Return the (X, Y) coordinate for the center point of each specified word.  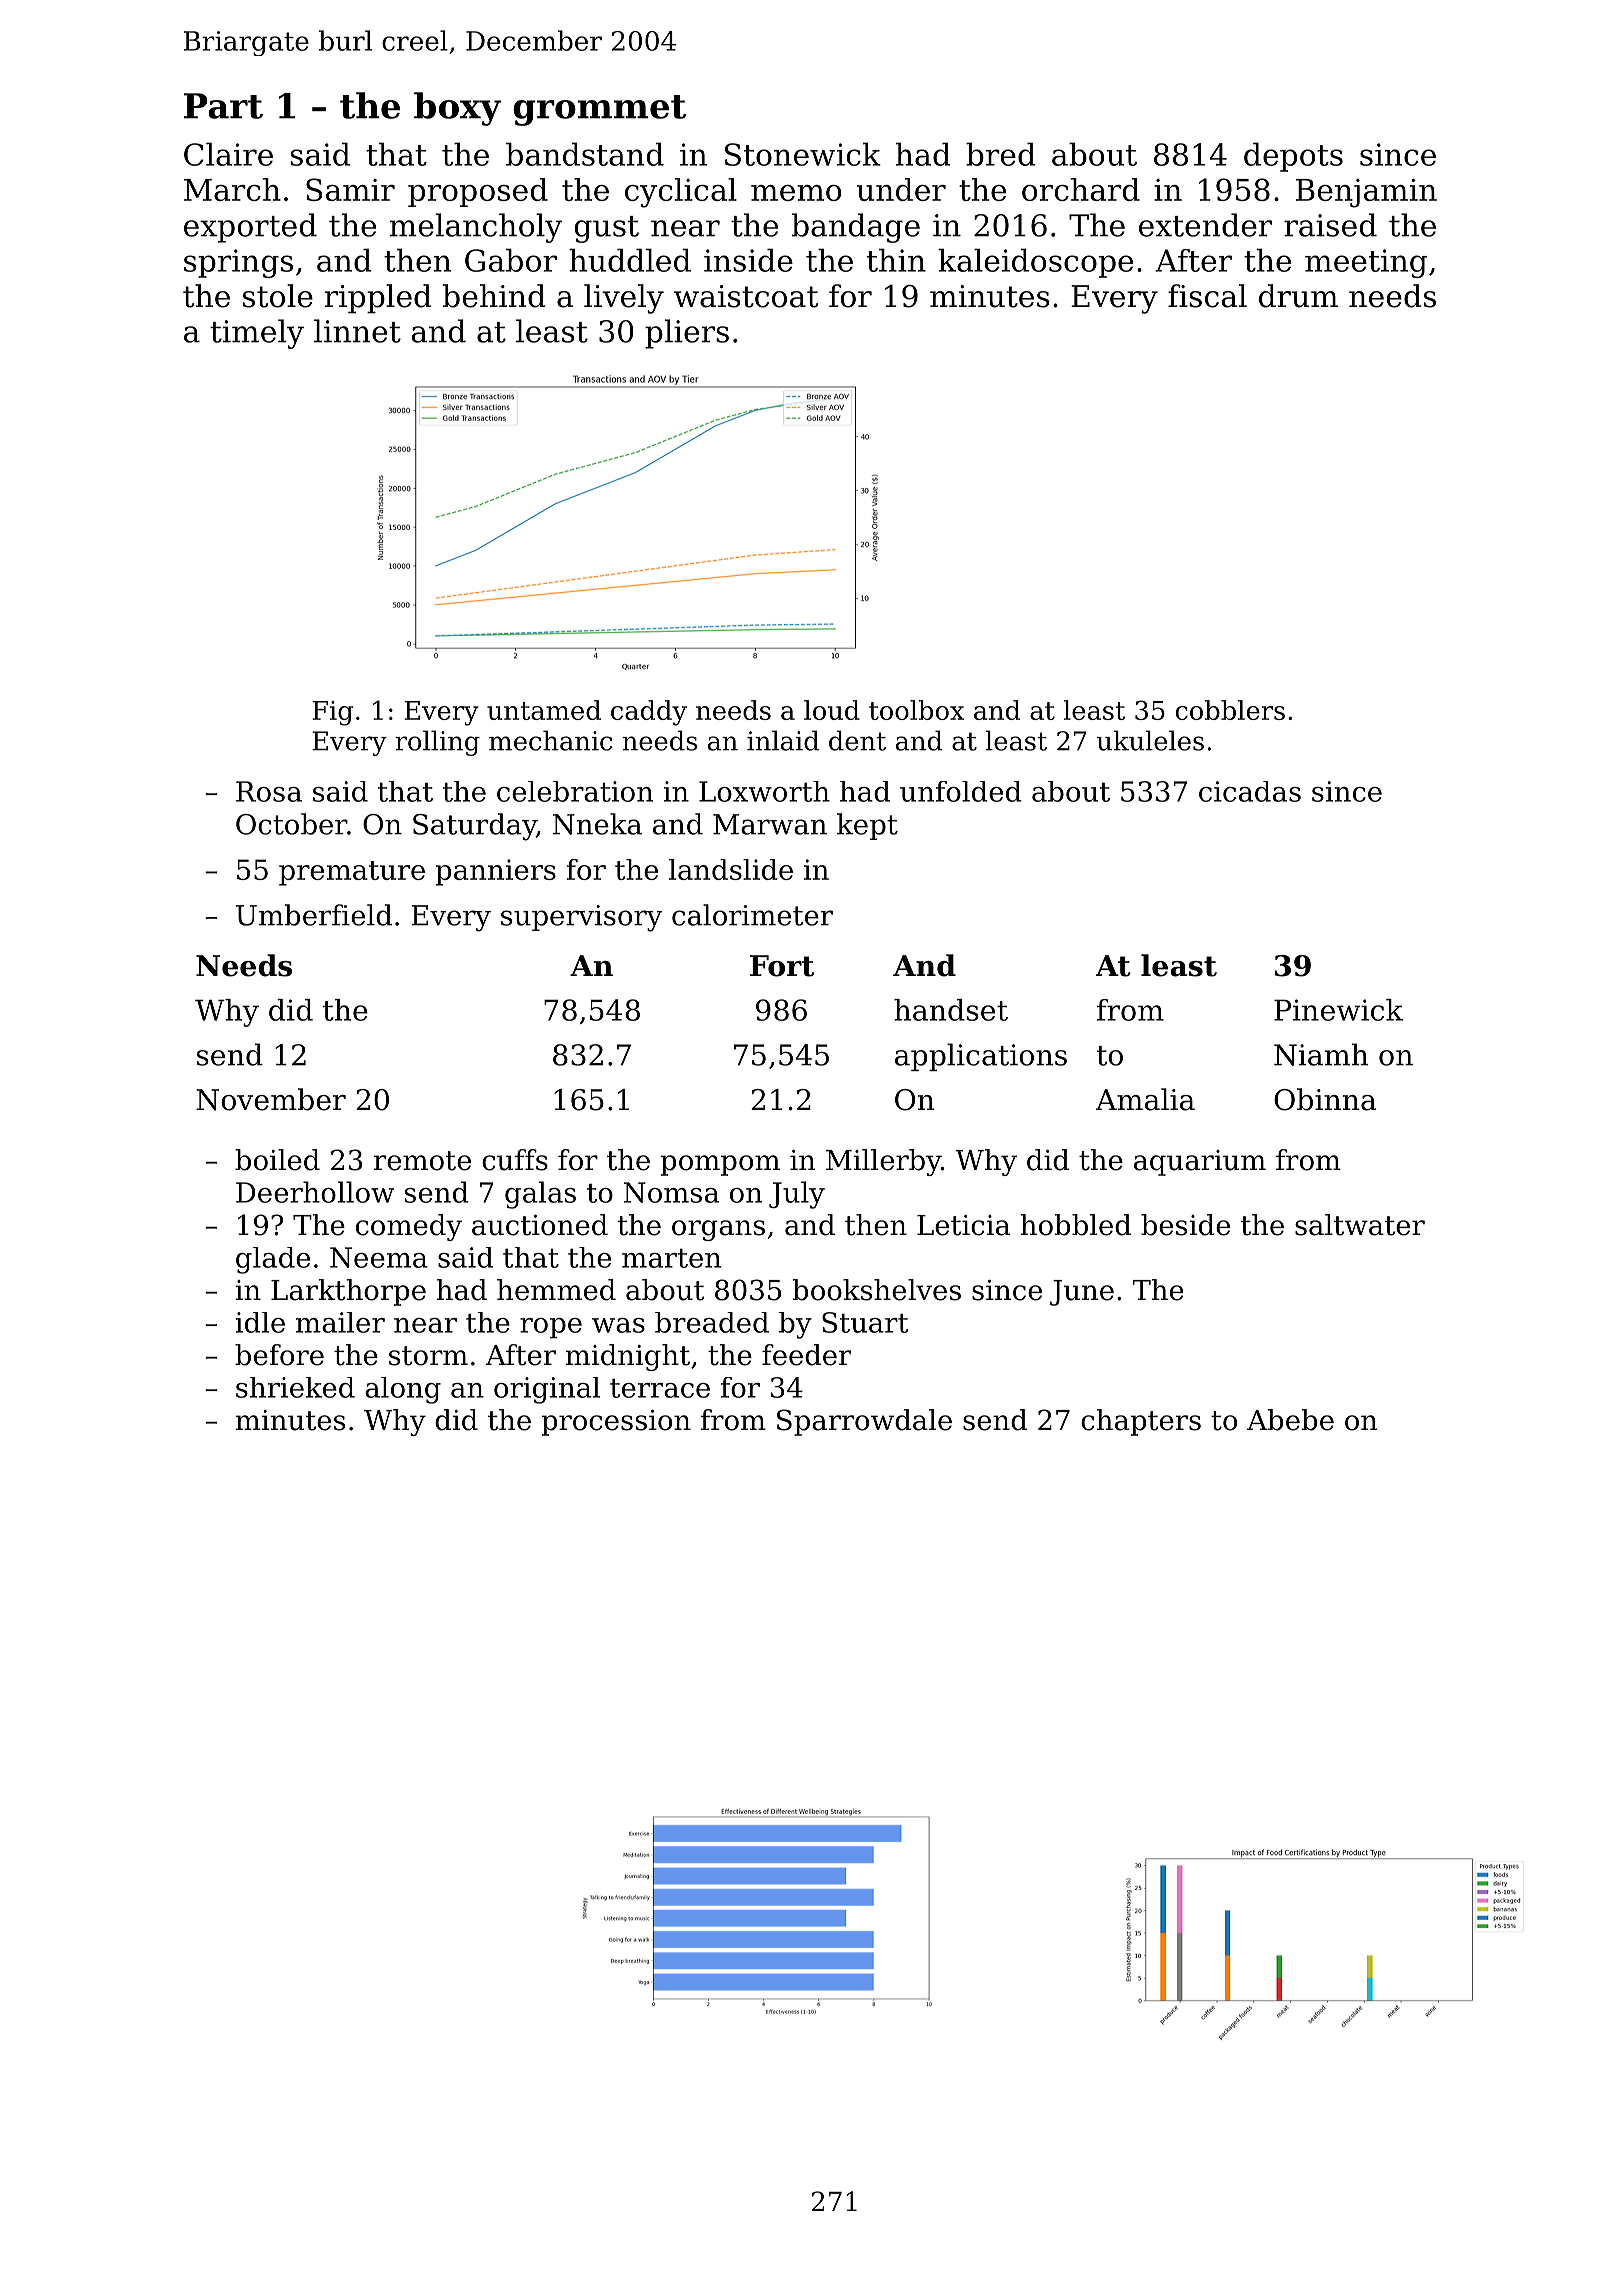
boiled (277, 1160)
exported (250, 228)
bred (1001, 154)
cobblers (1230, 710)
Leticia (963, 1225)
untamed (544, 710)
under (901, 189)
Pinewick (1338, 1010)
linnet (357, 331)
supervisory (581, 918)
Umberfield (314, 915)
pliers (687, 334)
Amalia (1145, 1099)
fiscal (1207, 296)
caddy (649, 713)
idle (260, 1322)
